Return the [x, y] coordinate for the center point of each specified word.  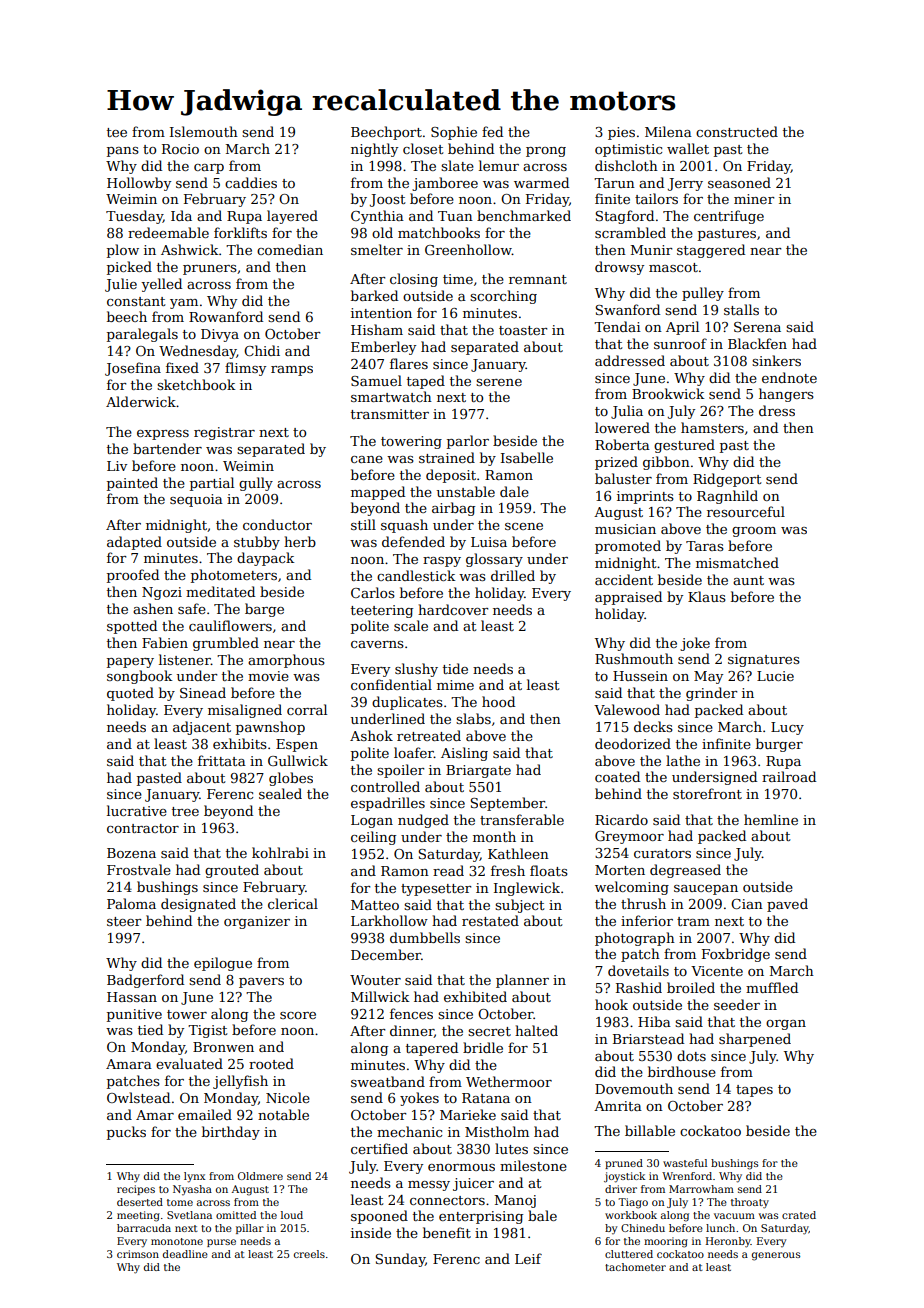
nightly [374, 150]
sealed [280, 793]
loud [292, 1215]
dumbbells [425, 937]
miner [754, 199]
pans [123, 152]
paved [787, 905]
